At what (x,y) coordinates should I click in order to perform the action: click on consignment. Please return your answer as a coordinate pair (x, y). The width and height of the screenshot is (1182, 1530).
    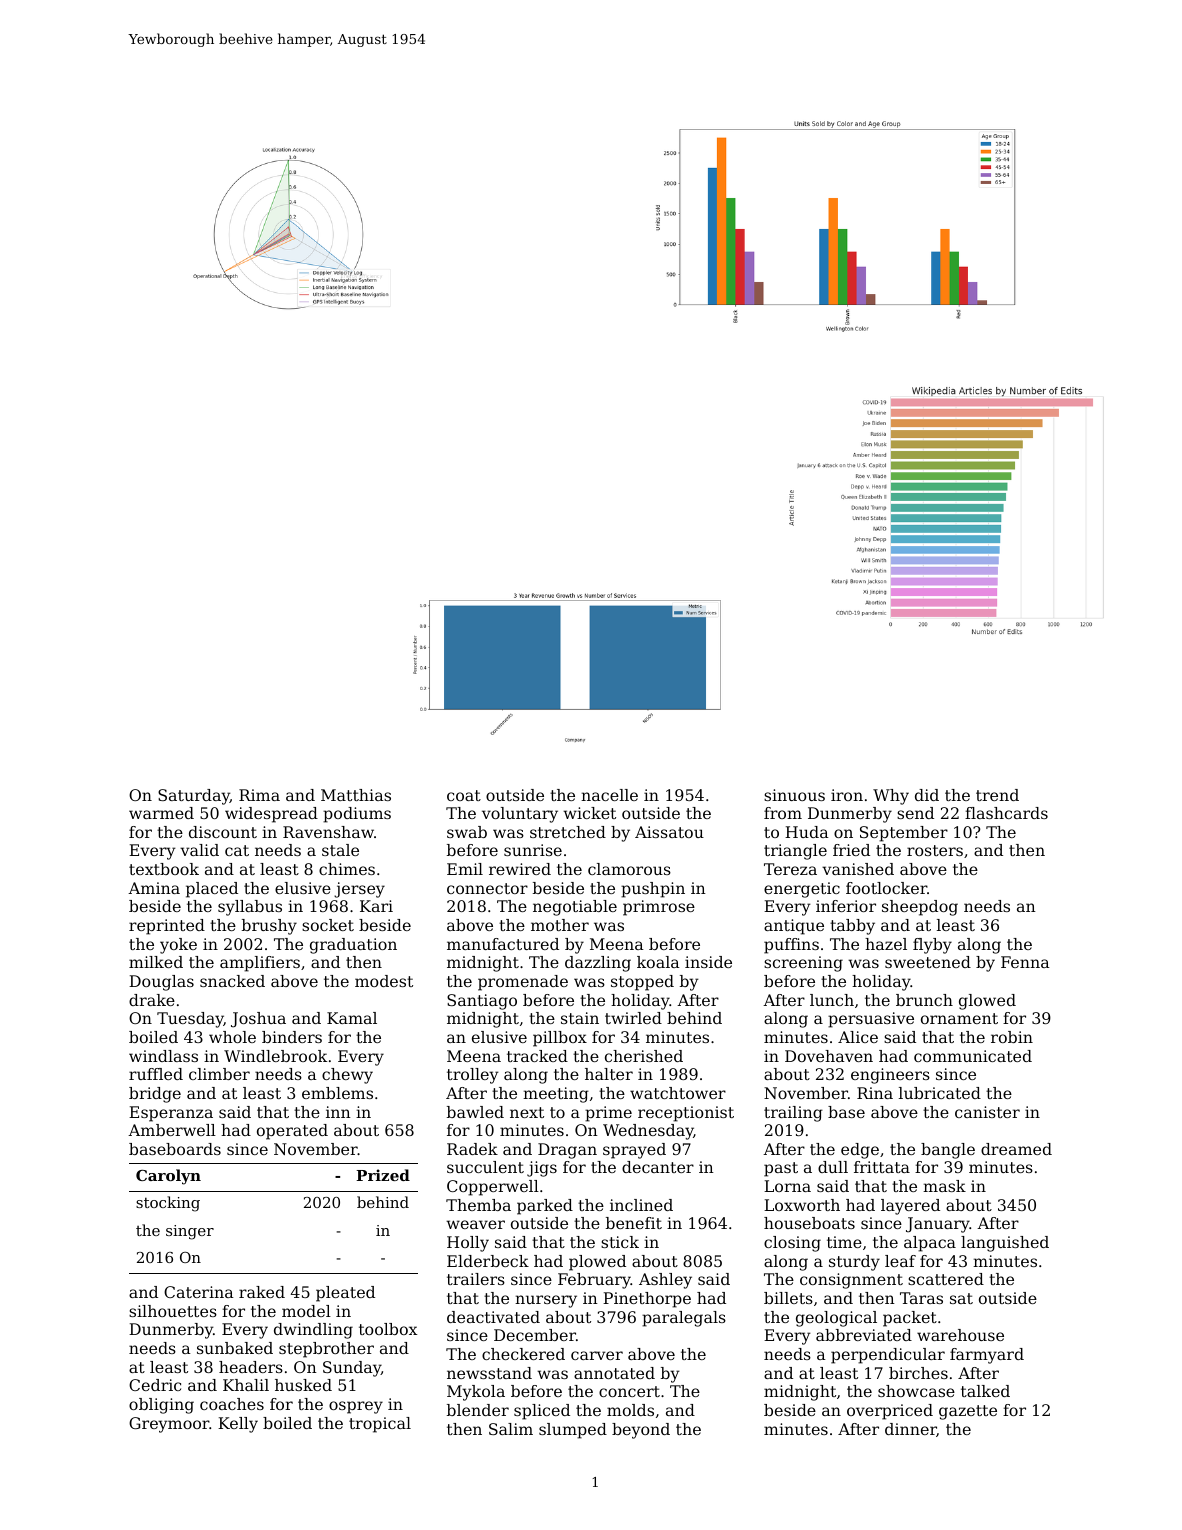
    Looking at the image, I should click on (851, 1281).
